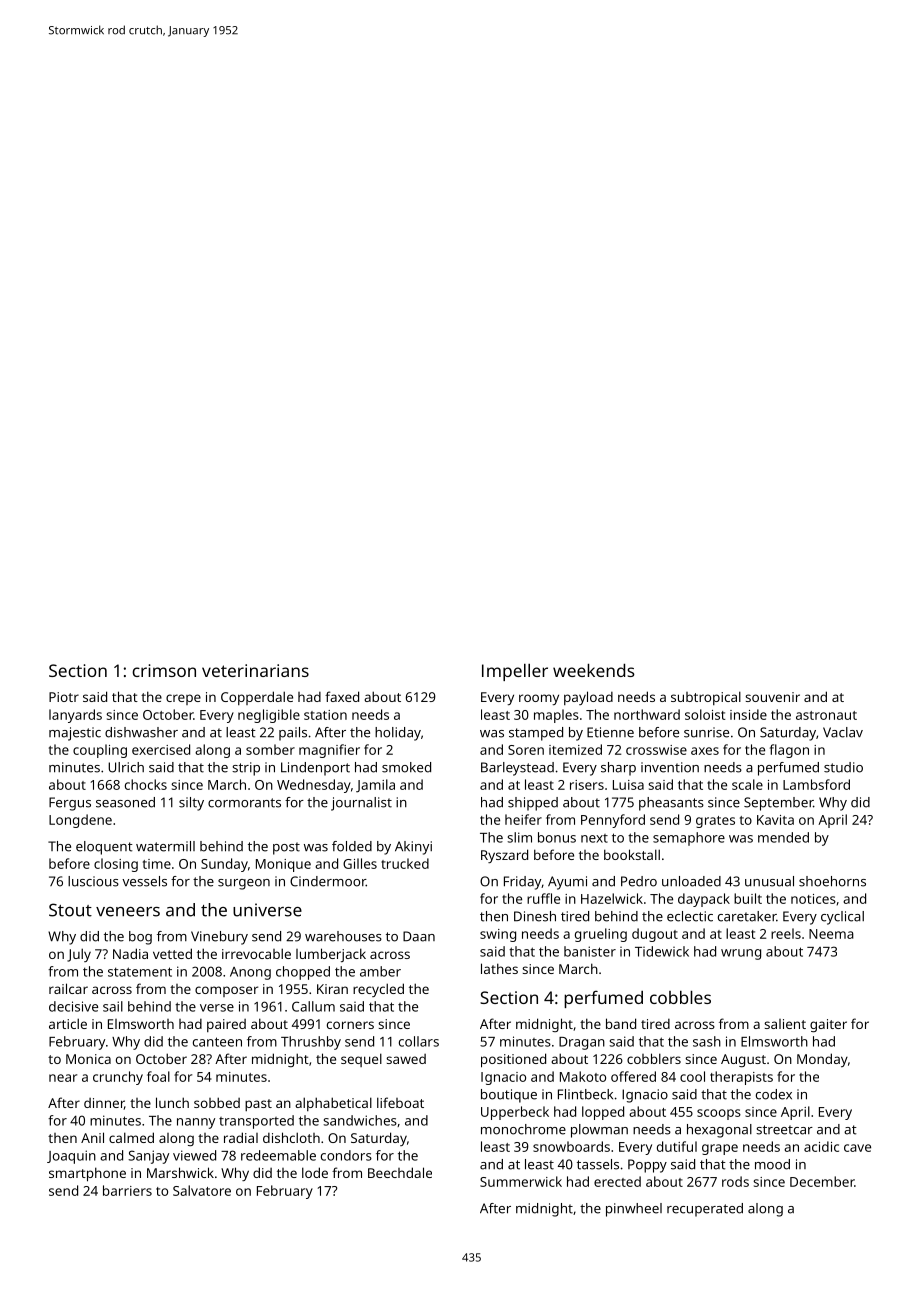 The height and width of the page is (1308, 924). What do you see at coordinates (361, 804) in the page?
I see `journalist` at bounding box center [361, 804].
